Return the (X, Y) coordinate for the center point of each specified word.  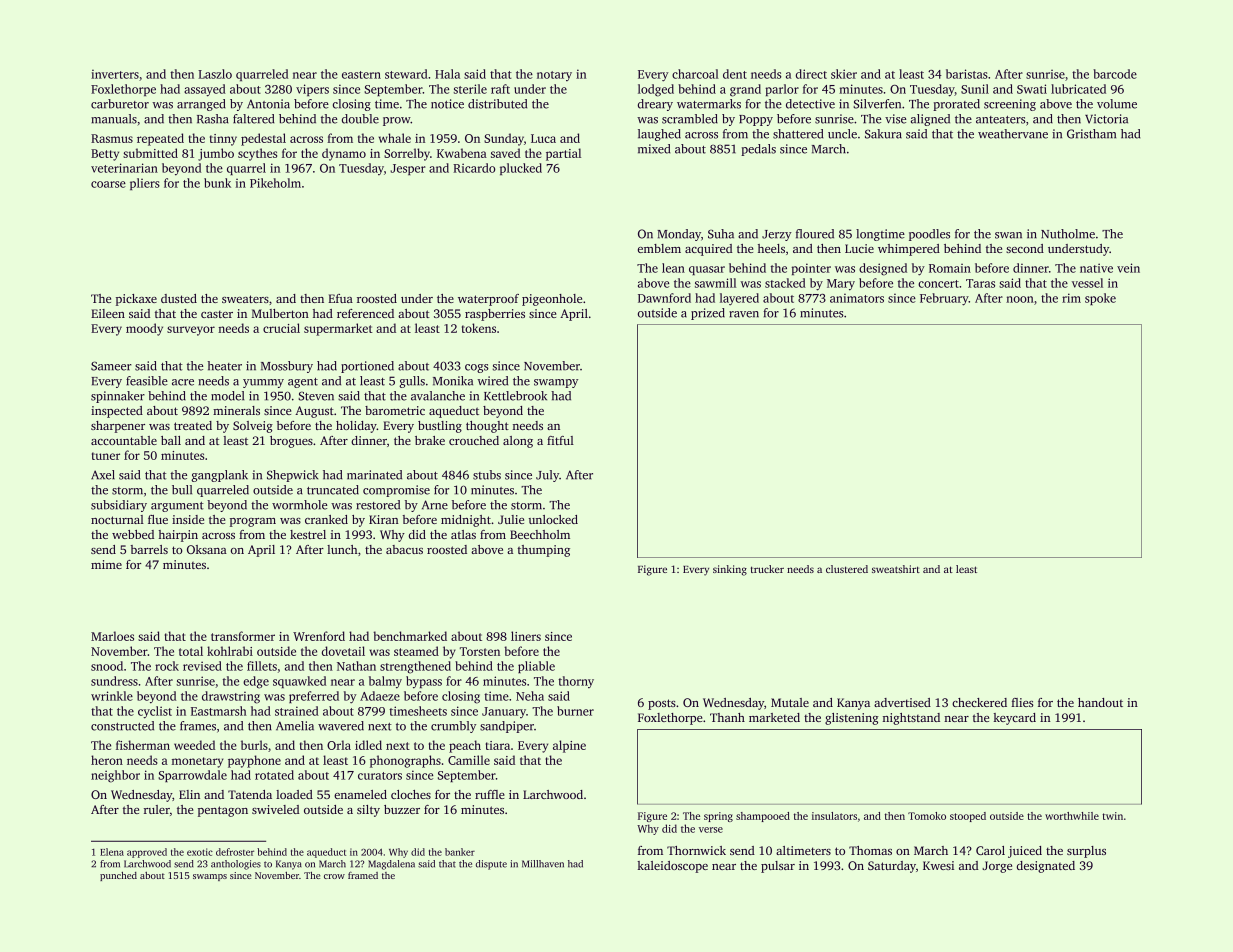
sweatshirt (896, 569)
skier (844, 74)
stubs (487, 475)
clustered (847, 569)
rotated (274, 775)
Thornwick (696, 850)
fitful (560, 440)
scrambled (690, 119)
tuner (106, 456)
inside (188, 519)
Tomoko (927, 816)
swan (1008, 235)
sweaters (245, 299)
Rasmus (112, 138)
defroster (235, 852)
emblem (659, 248)
